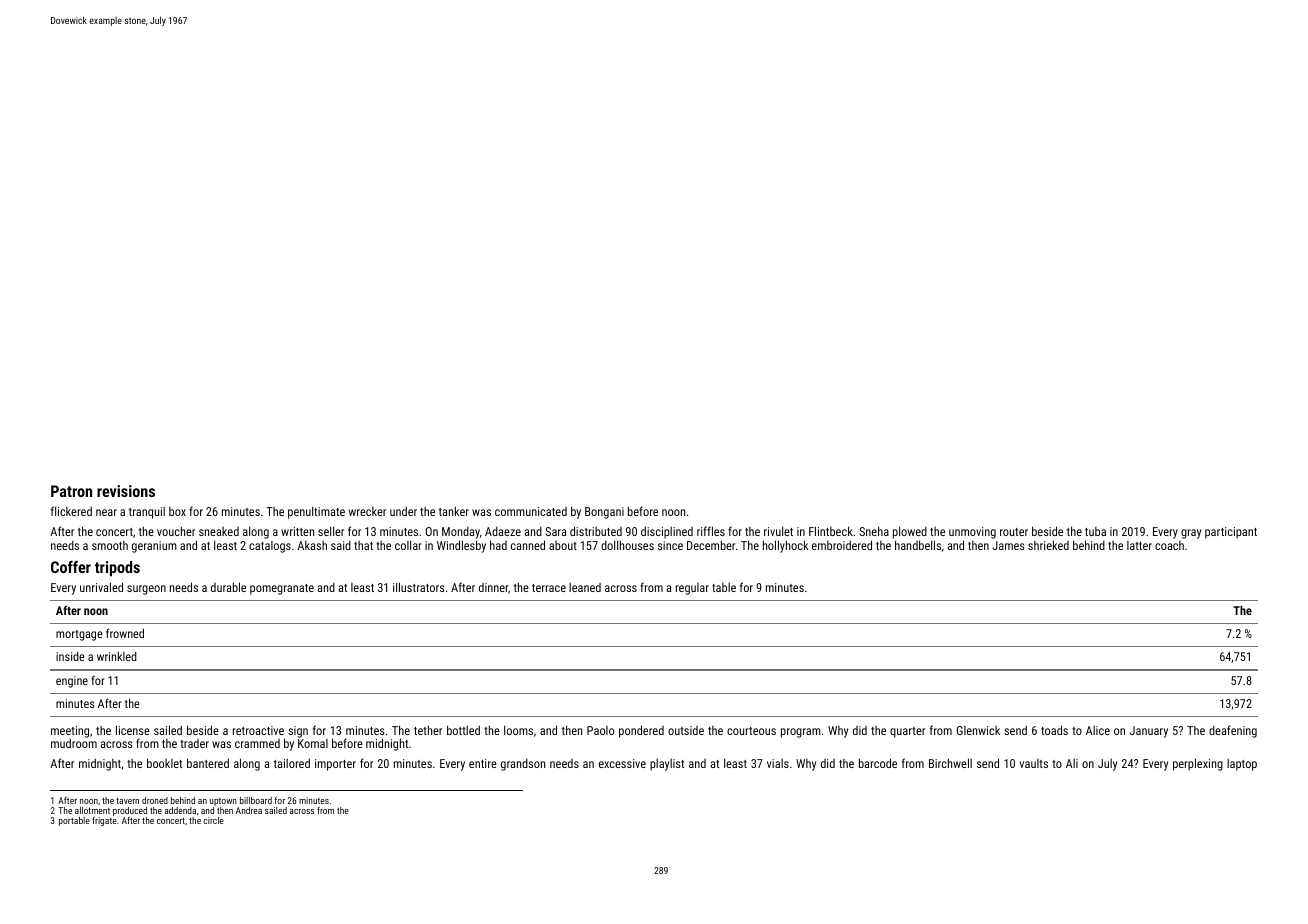 Image resolution: width=1308 pixels, height=924 pixels. Describe the element at coordinates (1098, 730) in the page. I see `Alice` at that location.
